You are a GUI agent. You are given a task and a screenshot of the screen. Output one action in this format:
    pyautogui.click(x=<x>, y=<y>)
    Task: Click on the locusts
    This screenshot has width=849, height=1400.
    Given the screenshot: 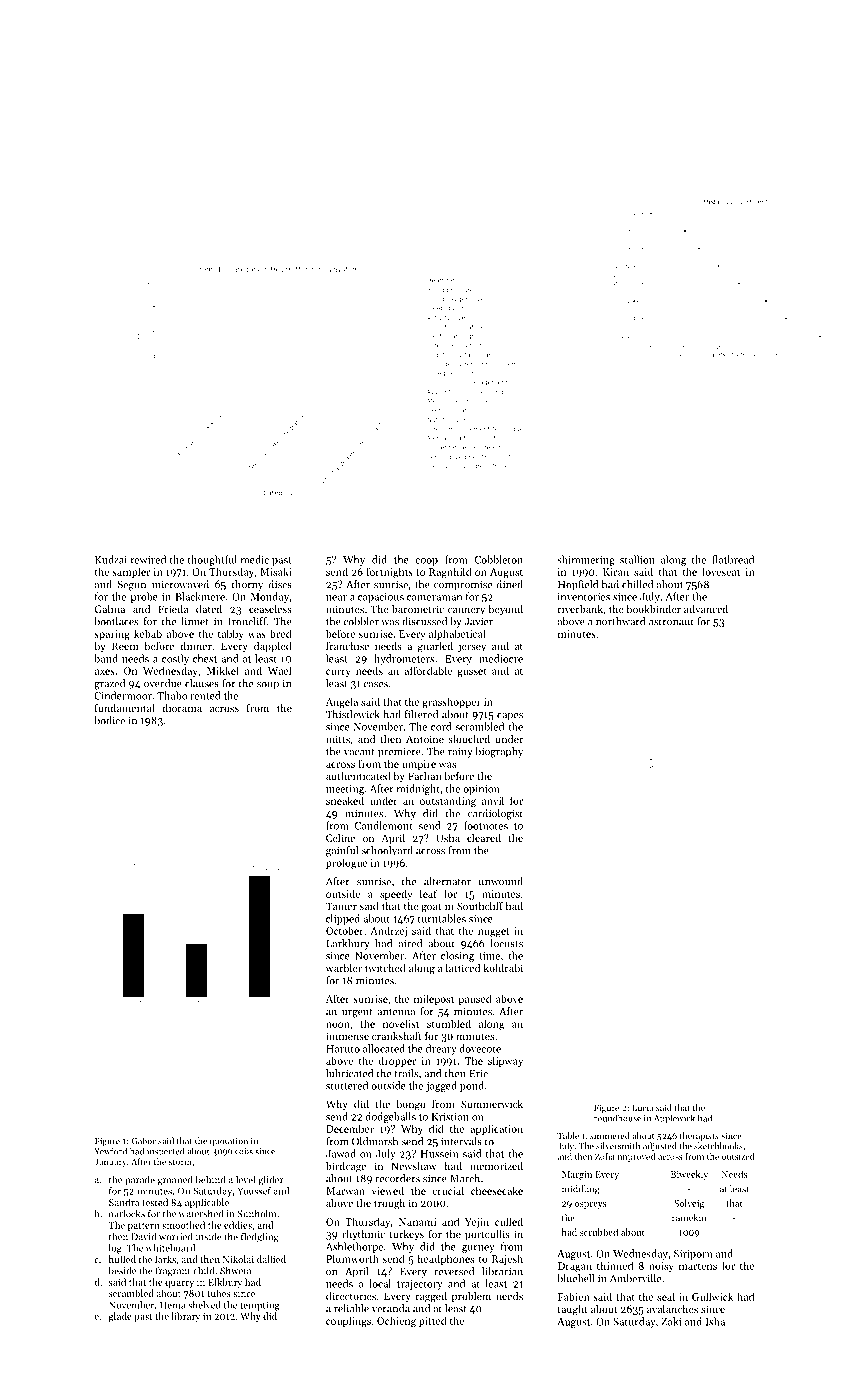 What is the action you would take?
    pyautogui.click(x=506, y=943)
